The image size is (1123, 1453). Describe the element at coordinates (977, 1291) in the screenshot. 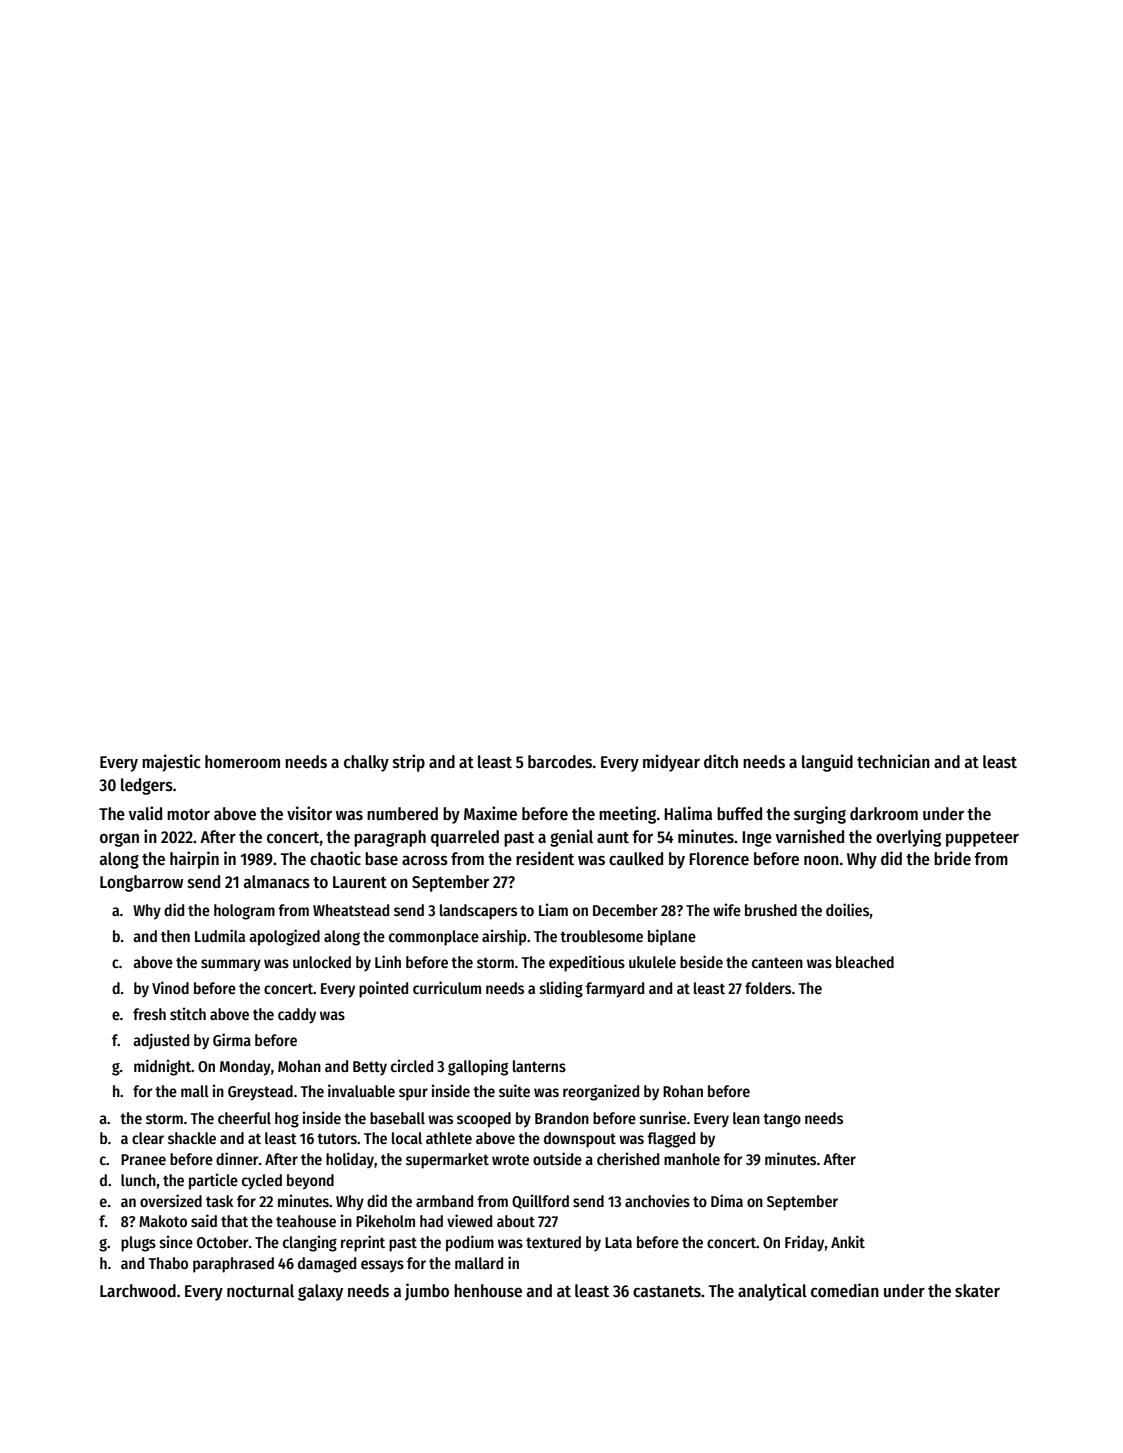

I see `skater` at that location.
